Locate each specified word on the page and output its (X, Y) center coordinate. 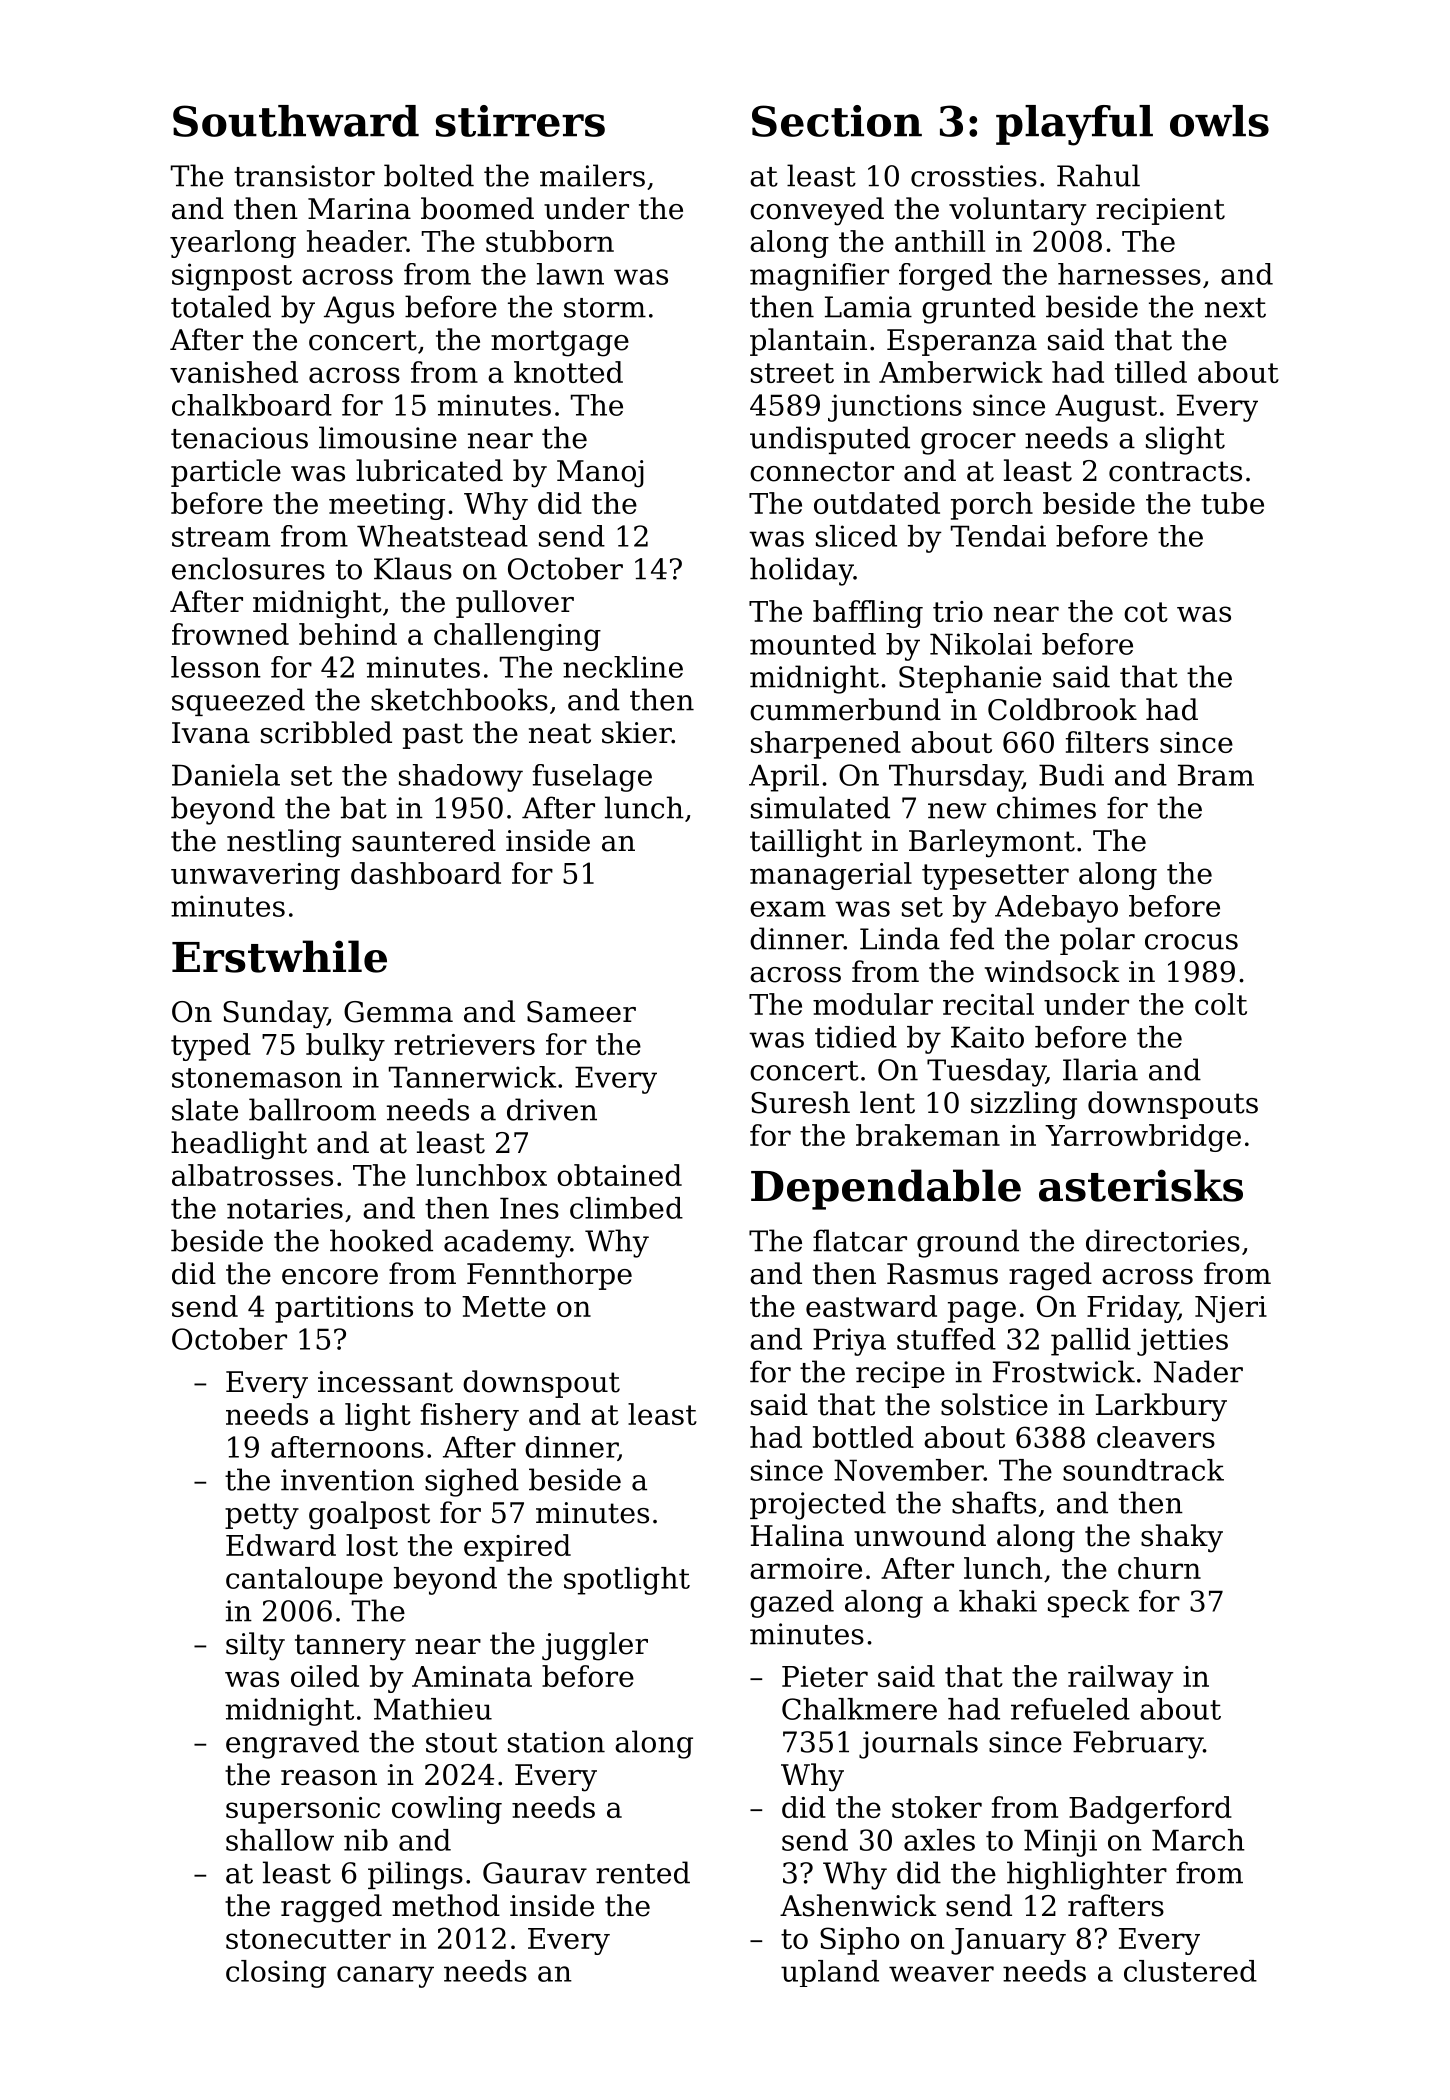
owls (1219, 121)
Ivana (211, 733)
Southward (296, 121)
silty (255, 1646)
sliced (856, 536)
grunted (979, 309)
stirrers (520, 121)
